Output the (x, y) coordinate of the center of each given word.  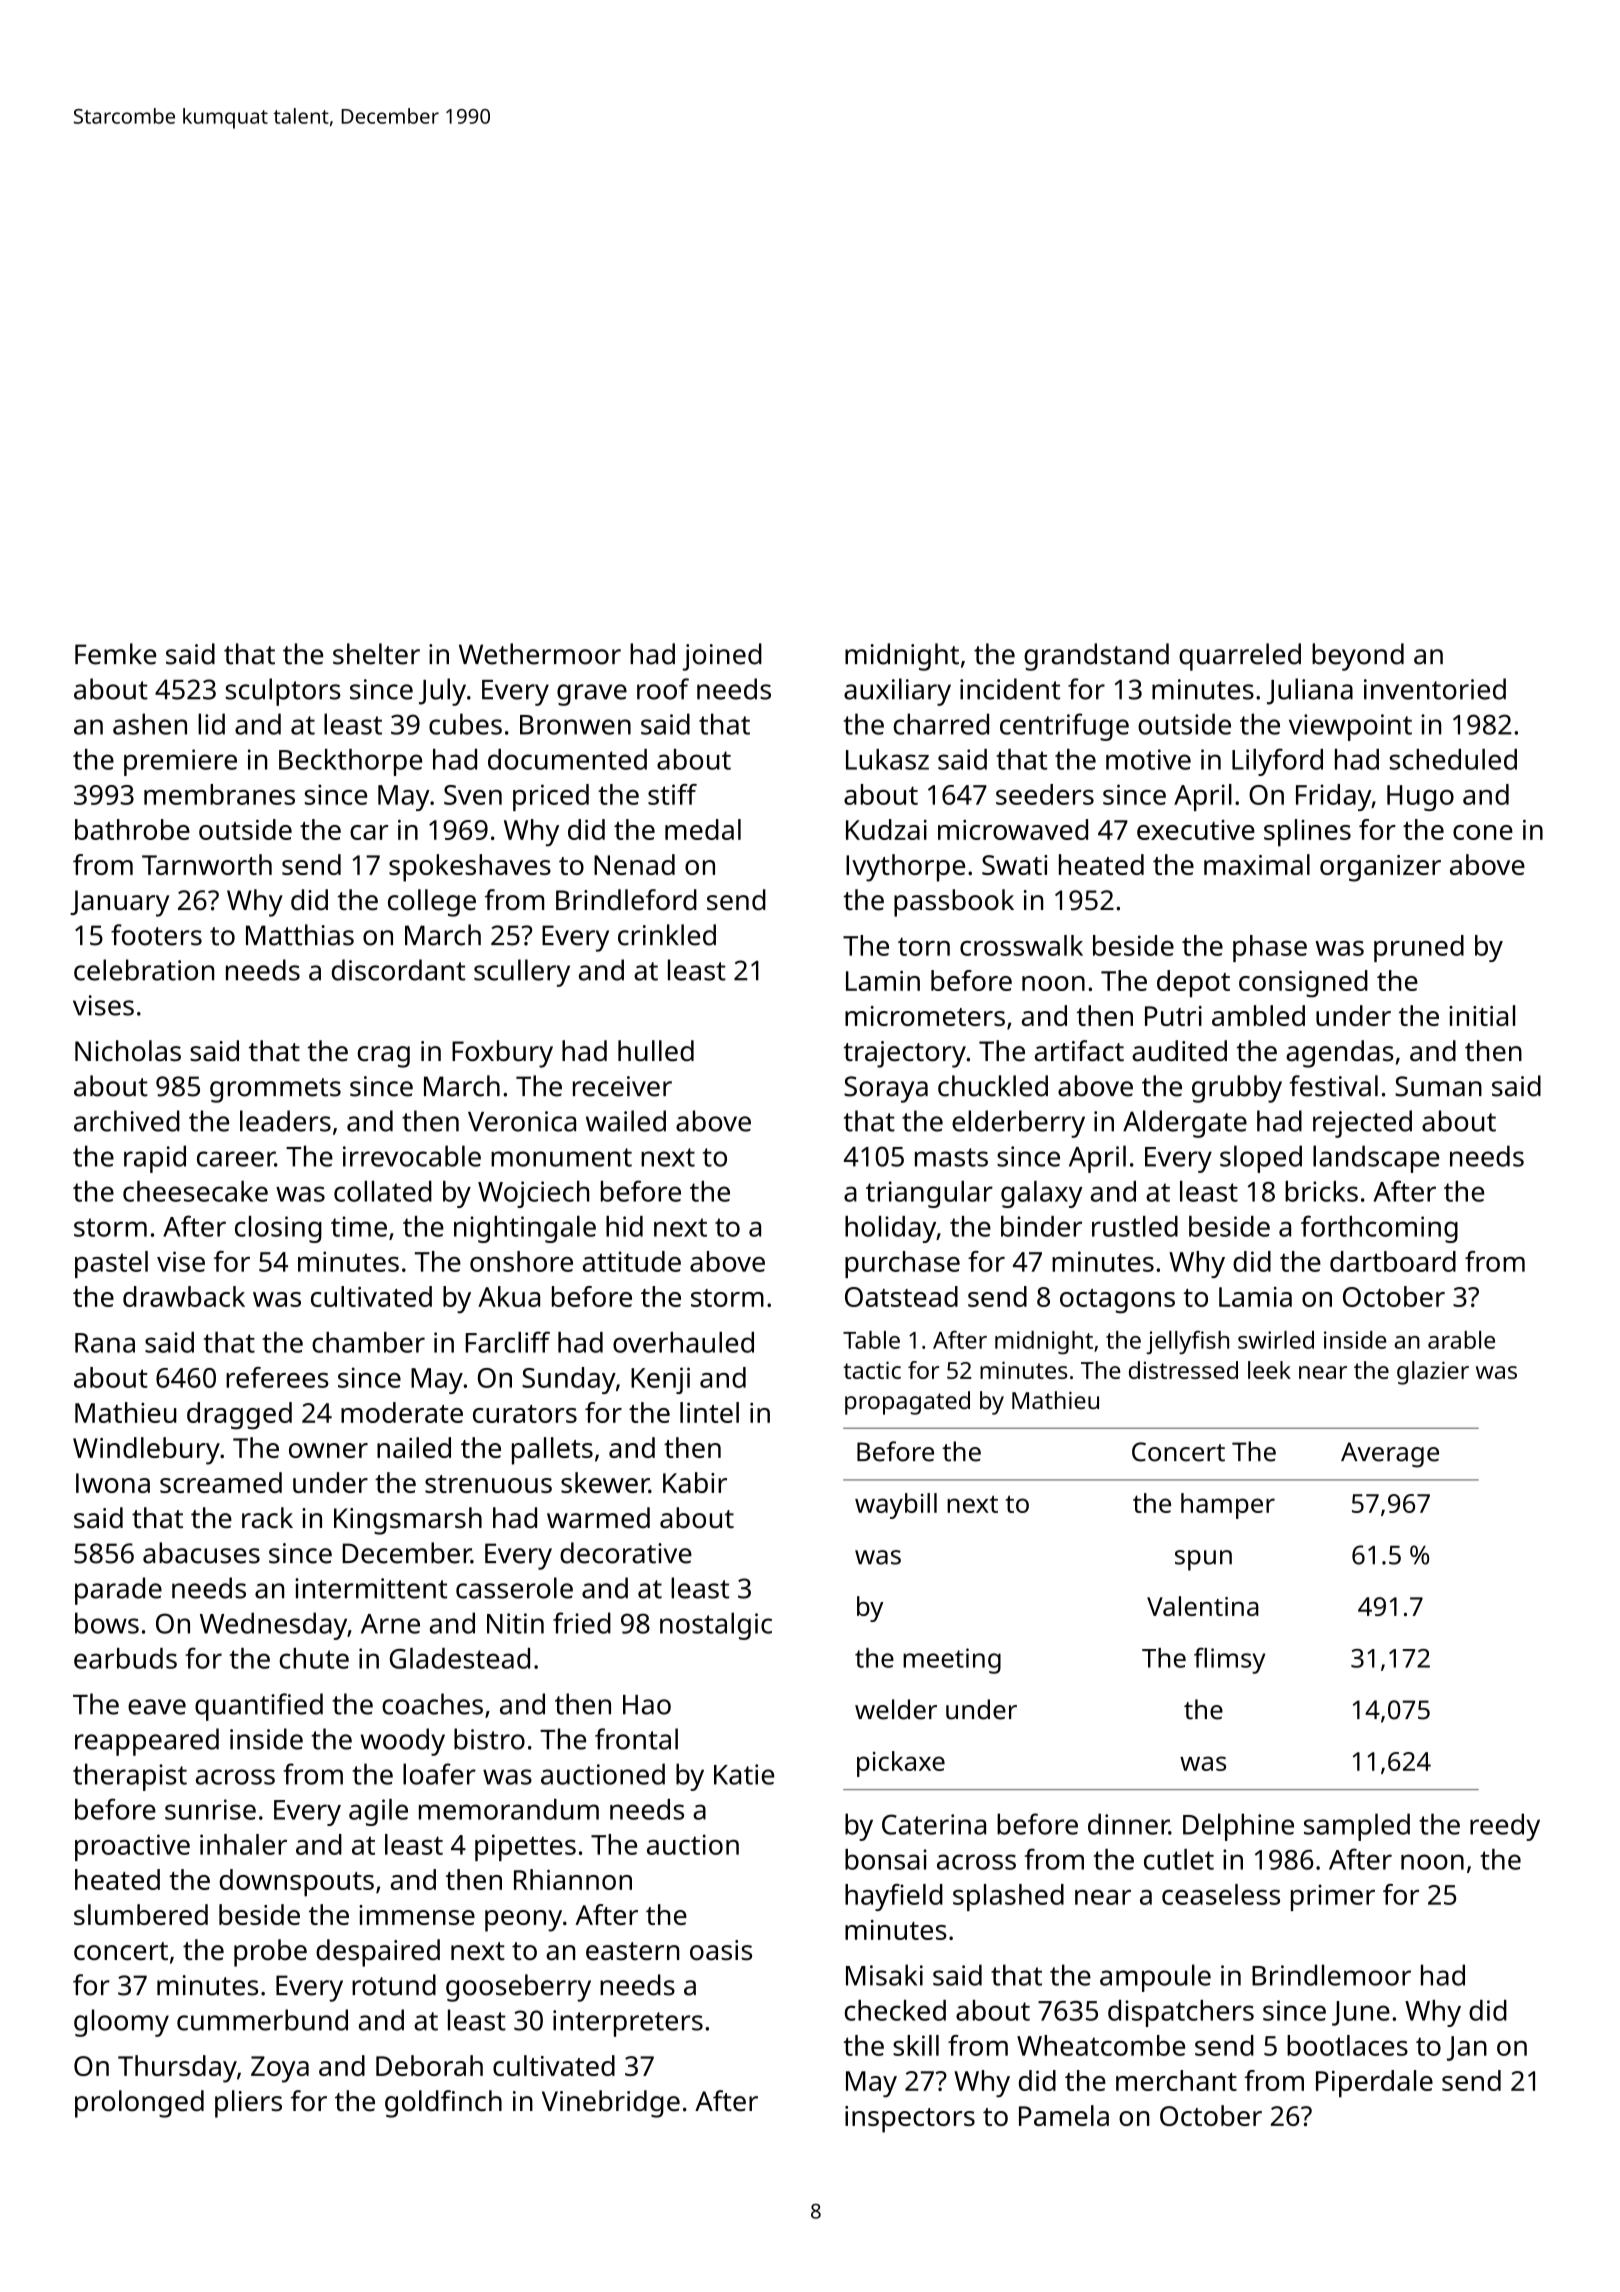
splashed (1008, 1897)
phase (1270, 948)
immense (417, 1915)
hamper (1228, 1506)
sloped (1261, 1159)
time (359, 1226)
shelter (376, 654)
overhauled (683, 1342)
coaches (432, 1704)
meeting (952, 1661)
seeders (1045, 794)
